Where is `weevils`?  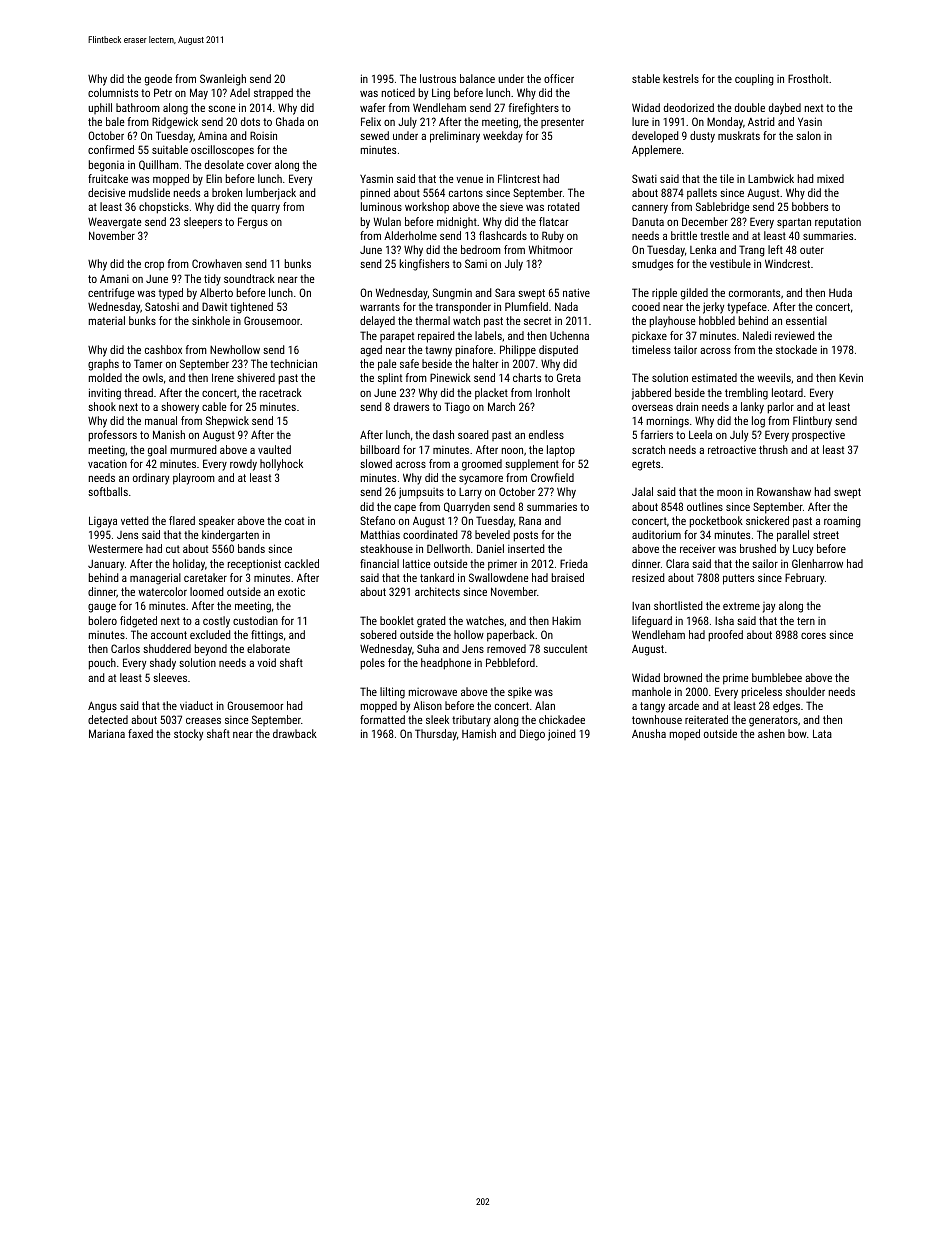 weevils is located at coordinates (774, 377).
